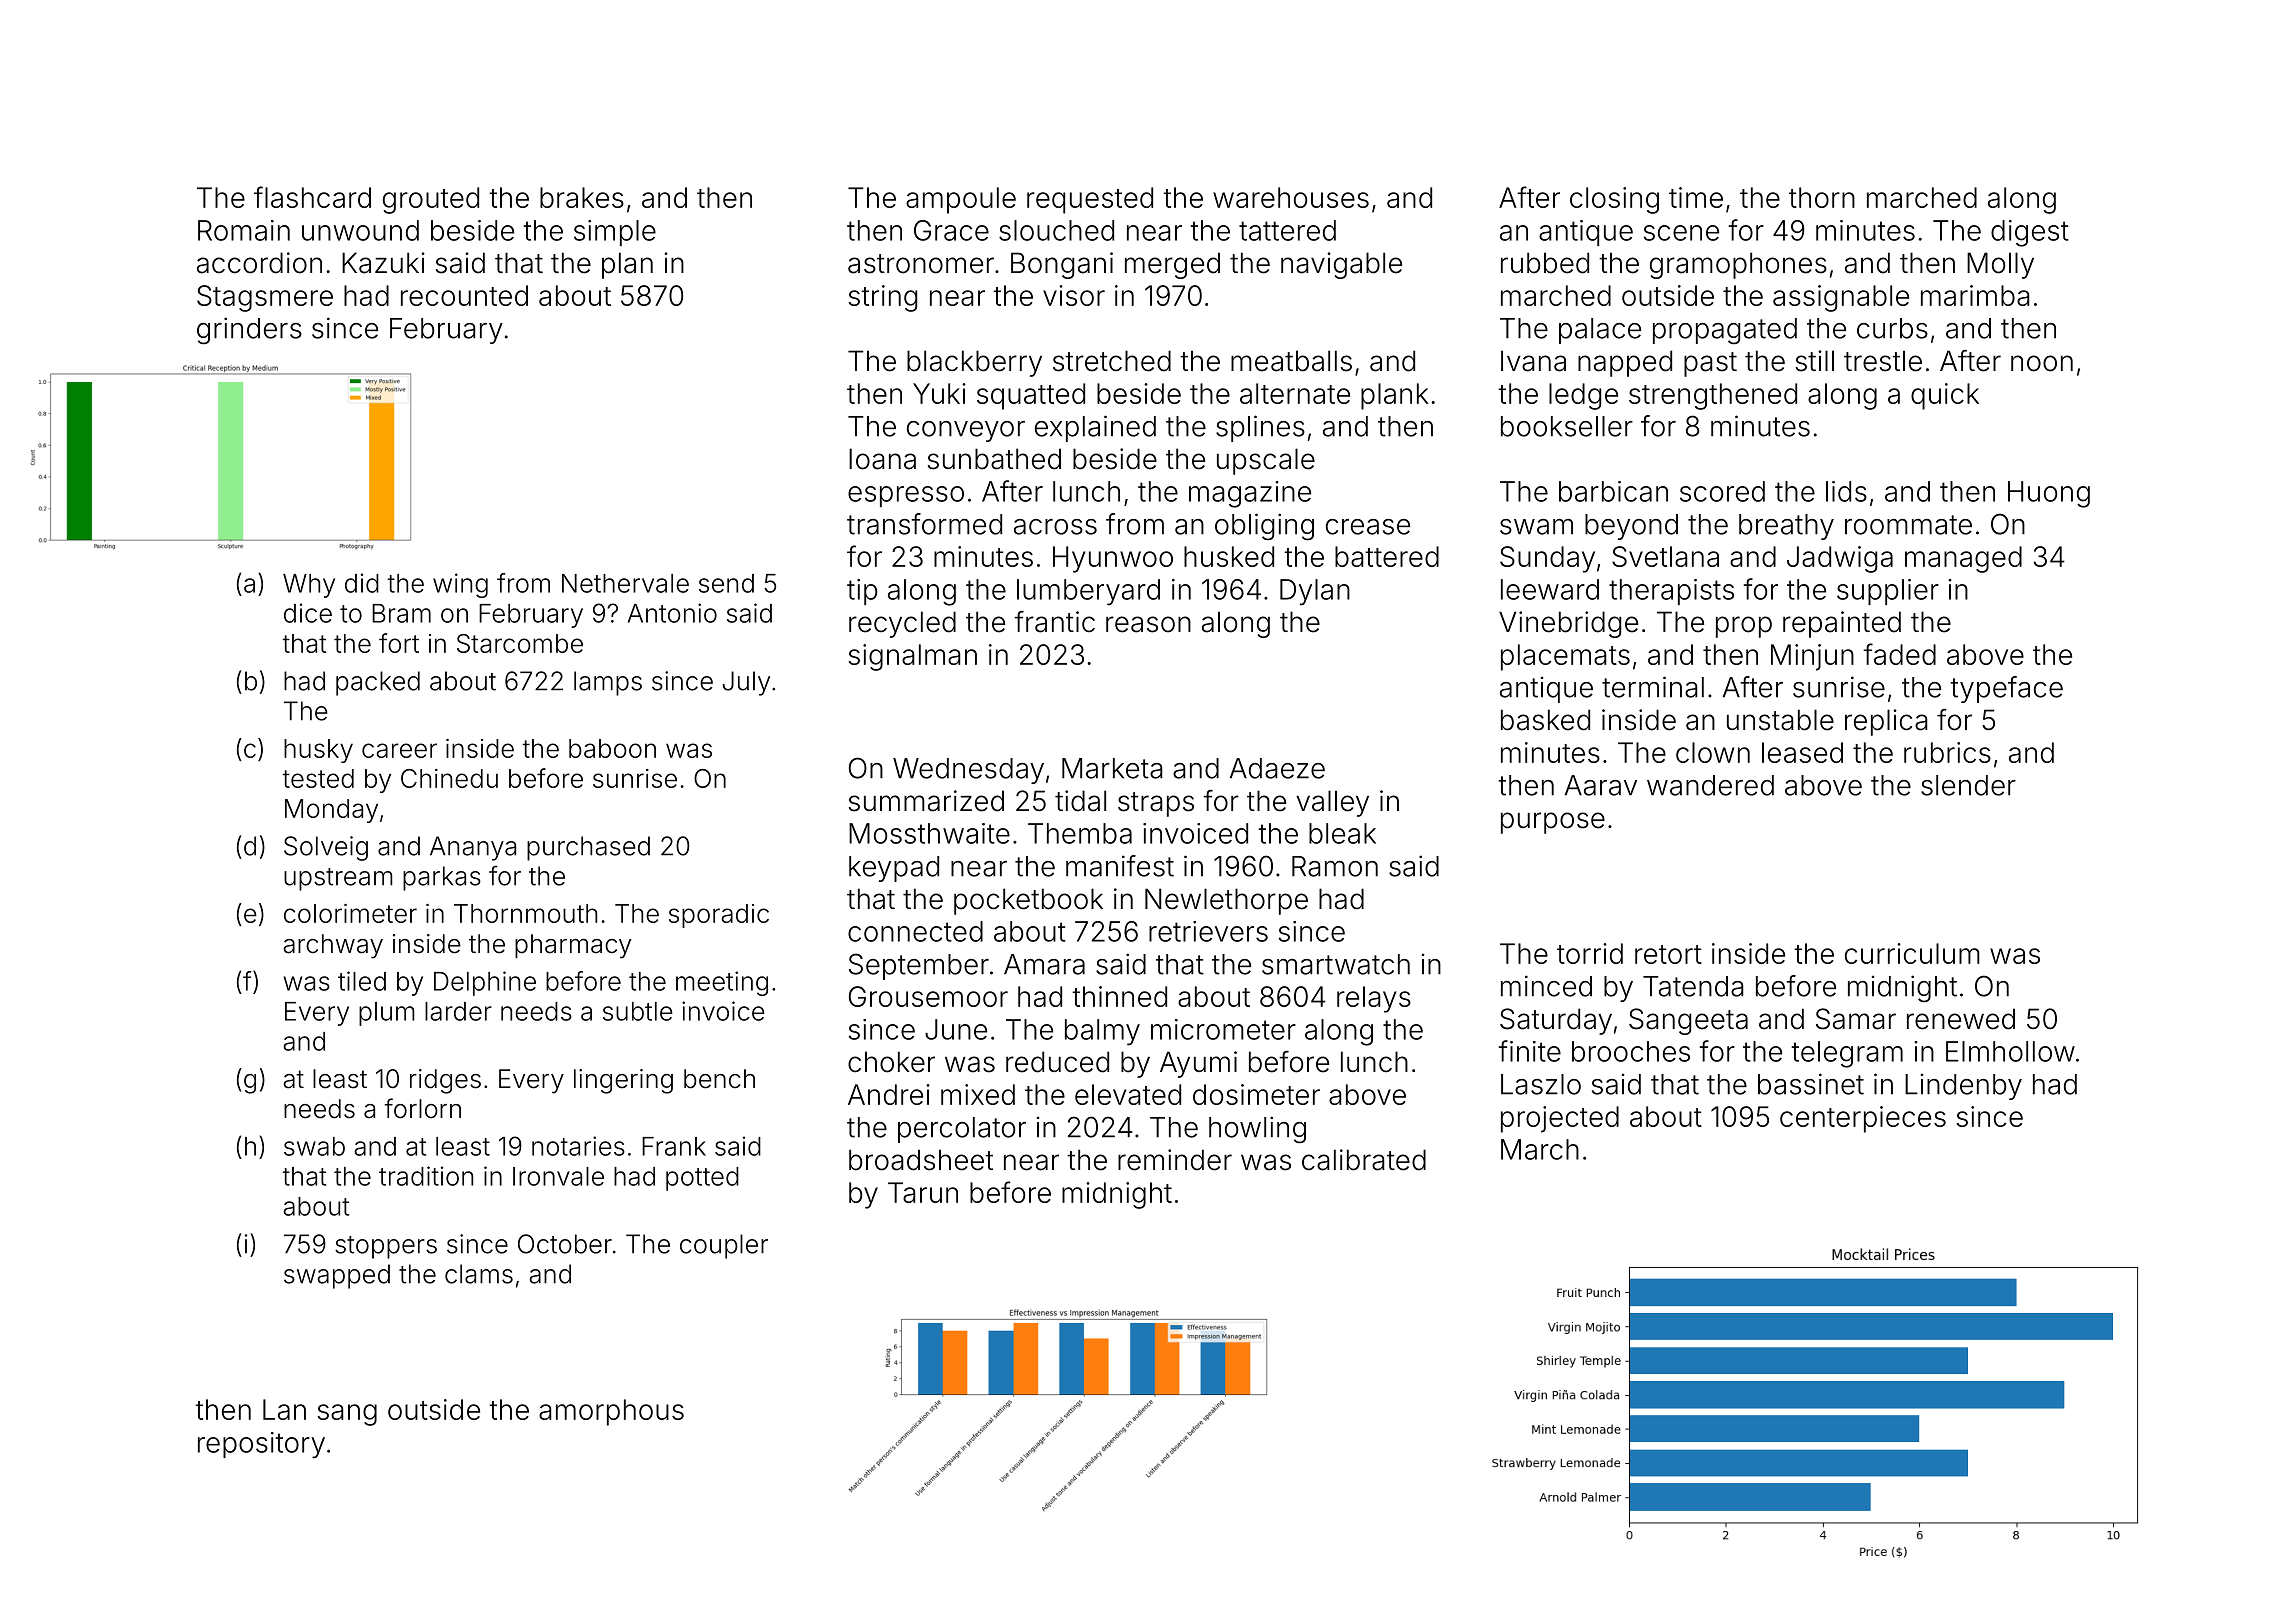 The image size is (2292, 1620). Describe the element at coordinates (249, 331) in the screenshot. I see `grinders` at that location.
